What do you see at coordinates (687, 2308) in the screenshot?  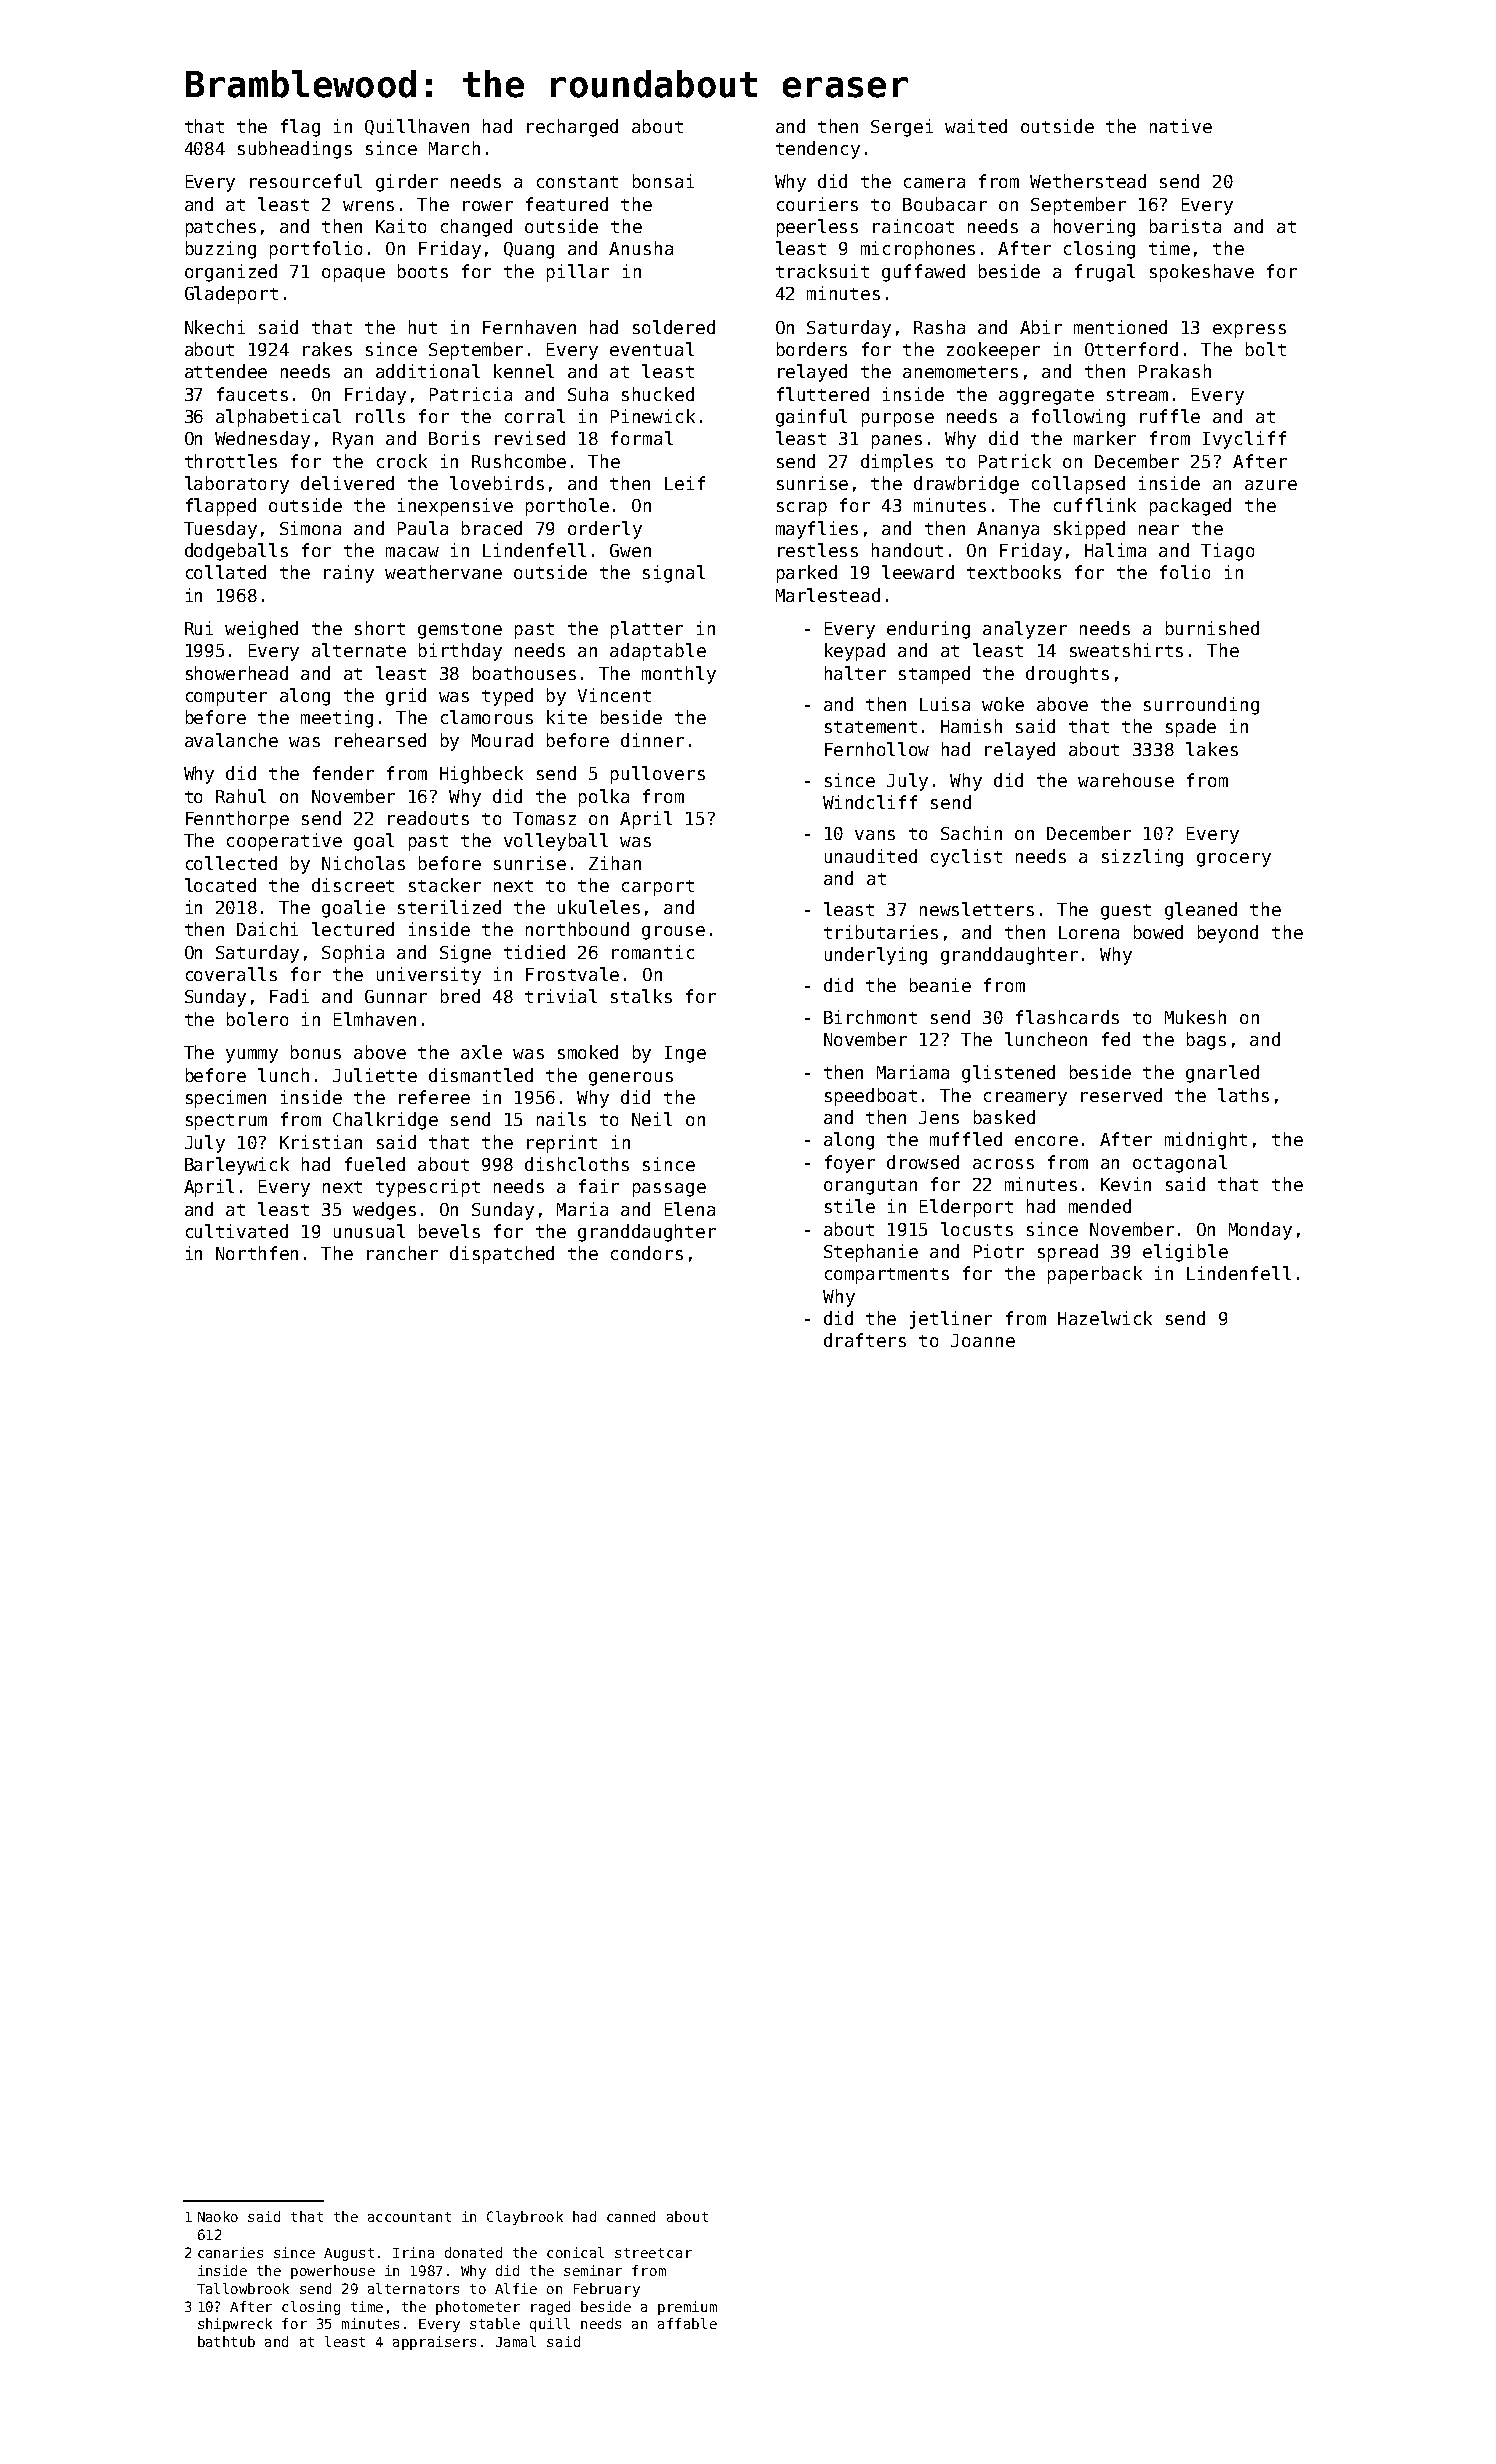 I see `premium` at bounding box center [687, 2308].
